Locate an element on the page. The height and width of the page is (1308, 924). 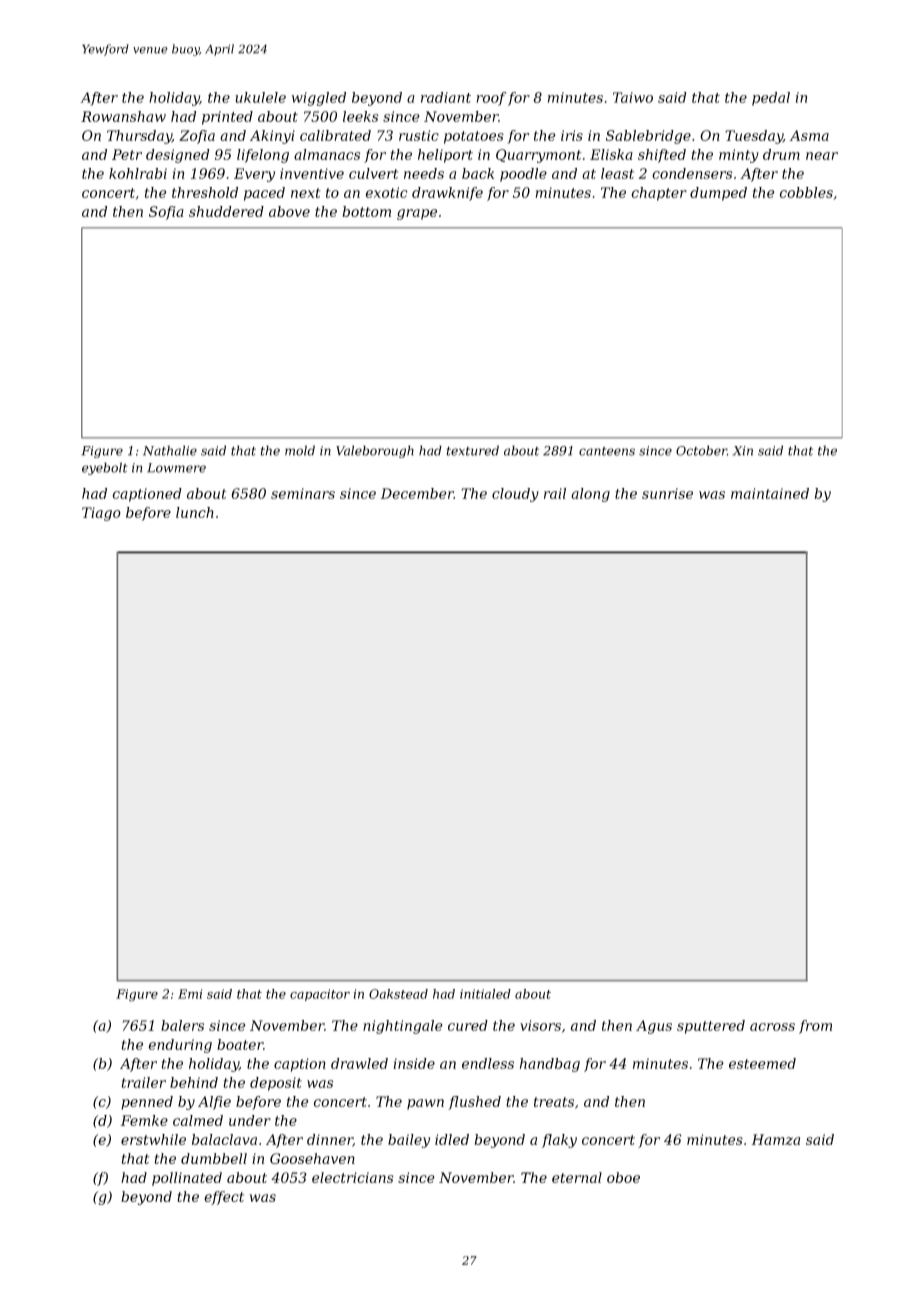
cobbles is located at coordinates (806, 192).
